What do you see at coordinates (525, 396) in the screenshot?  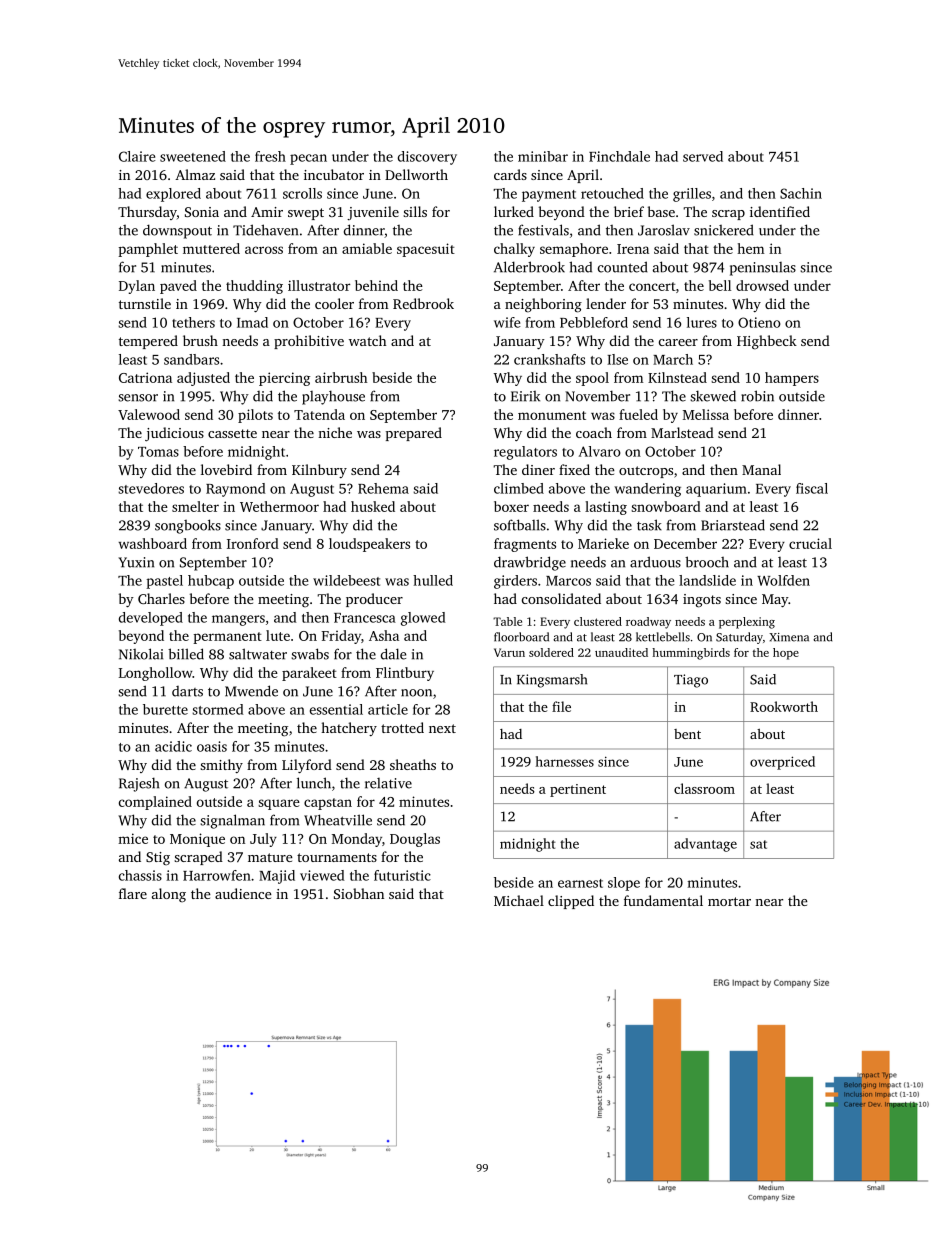 I see `Eirik` at bounding box center [525, 396].
